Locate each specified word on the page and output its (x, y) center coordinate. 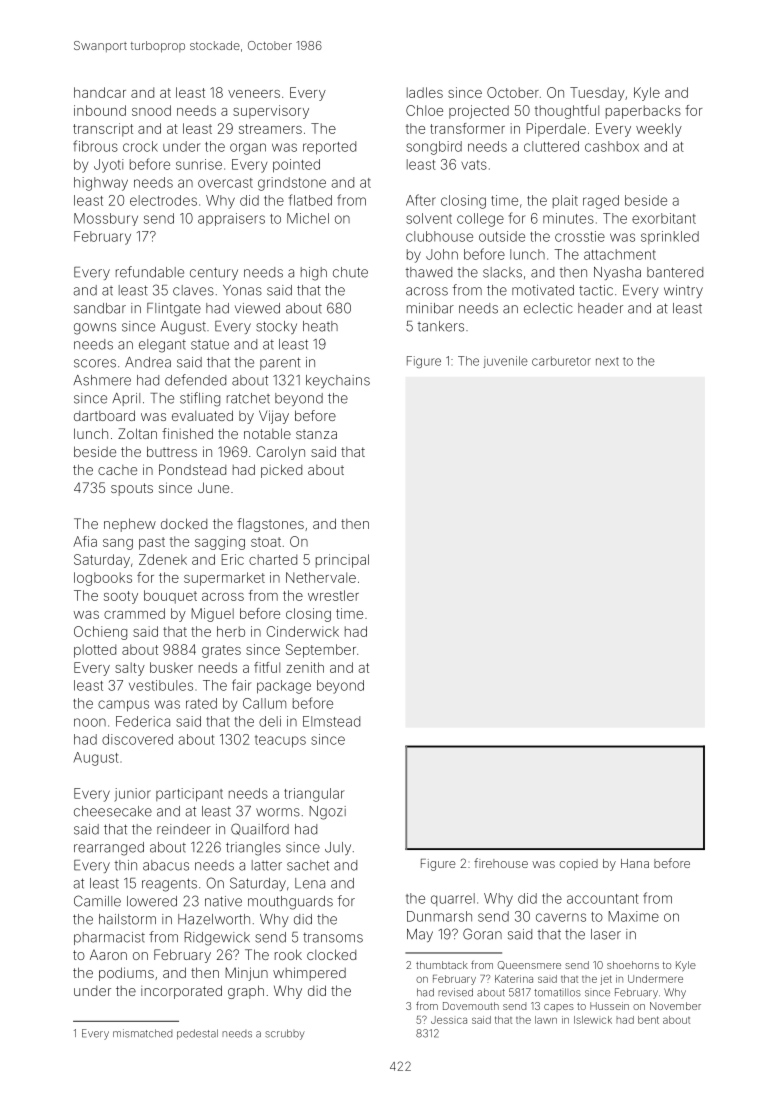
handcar (100, 92)
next (607, 361)
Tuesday (597, 94)
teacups (280, 741)
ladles (425, 92)
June (213, 487)
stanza (316, 434)
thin (126, 865)
